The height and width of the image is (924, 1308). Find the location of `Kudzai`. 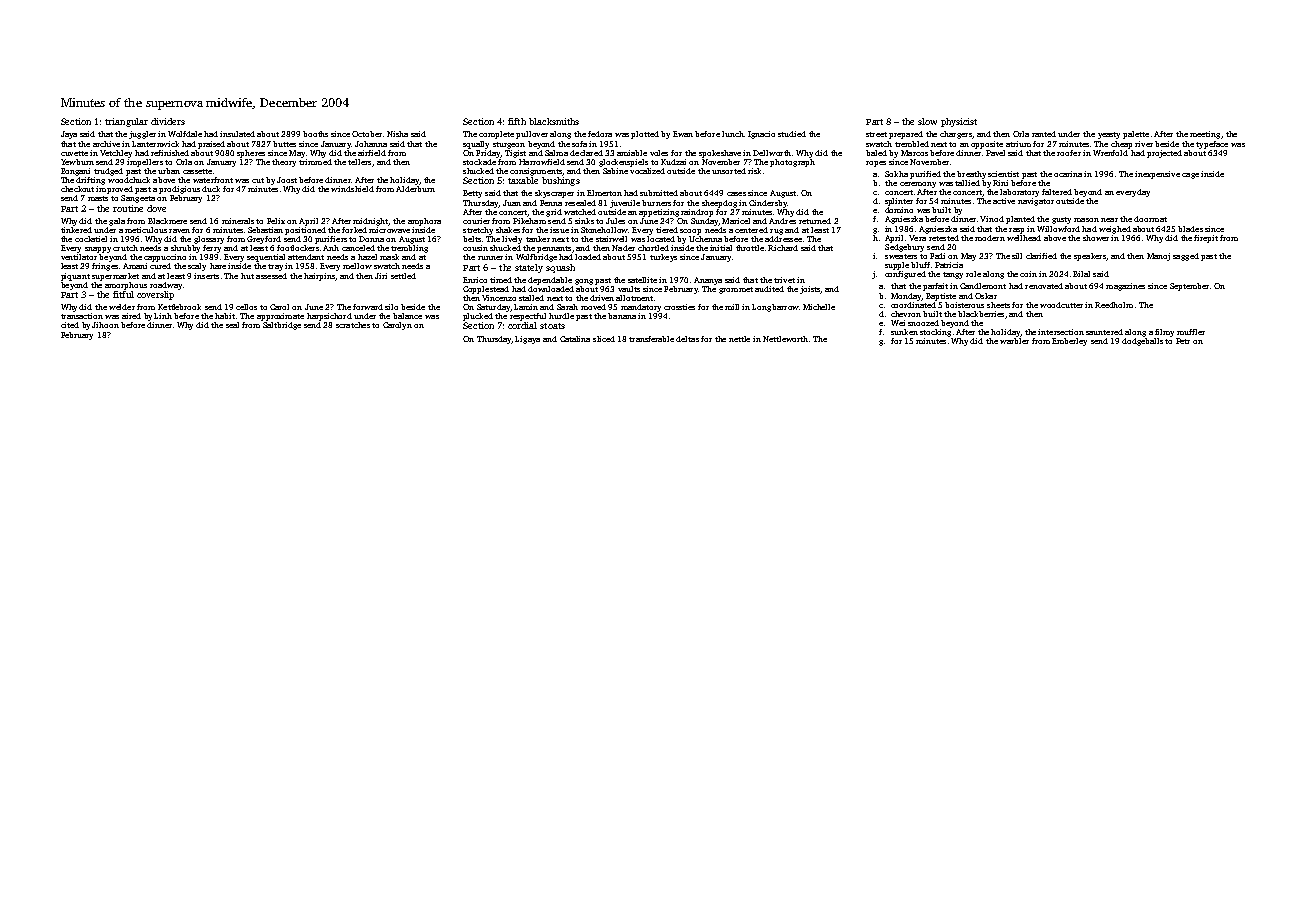

Kudzai is located at coordinates (673, 162).
